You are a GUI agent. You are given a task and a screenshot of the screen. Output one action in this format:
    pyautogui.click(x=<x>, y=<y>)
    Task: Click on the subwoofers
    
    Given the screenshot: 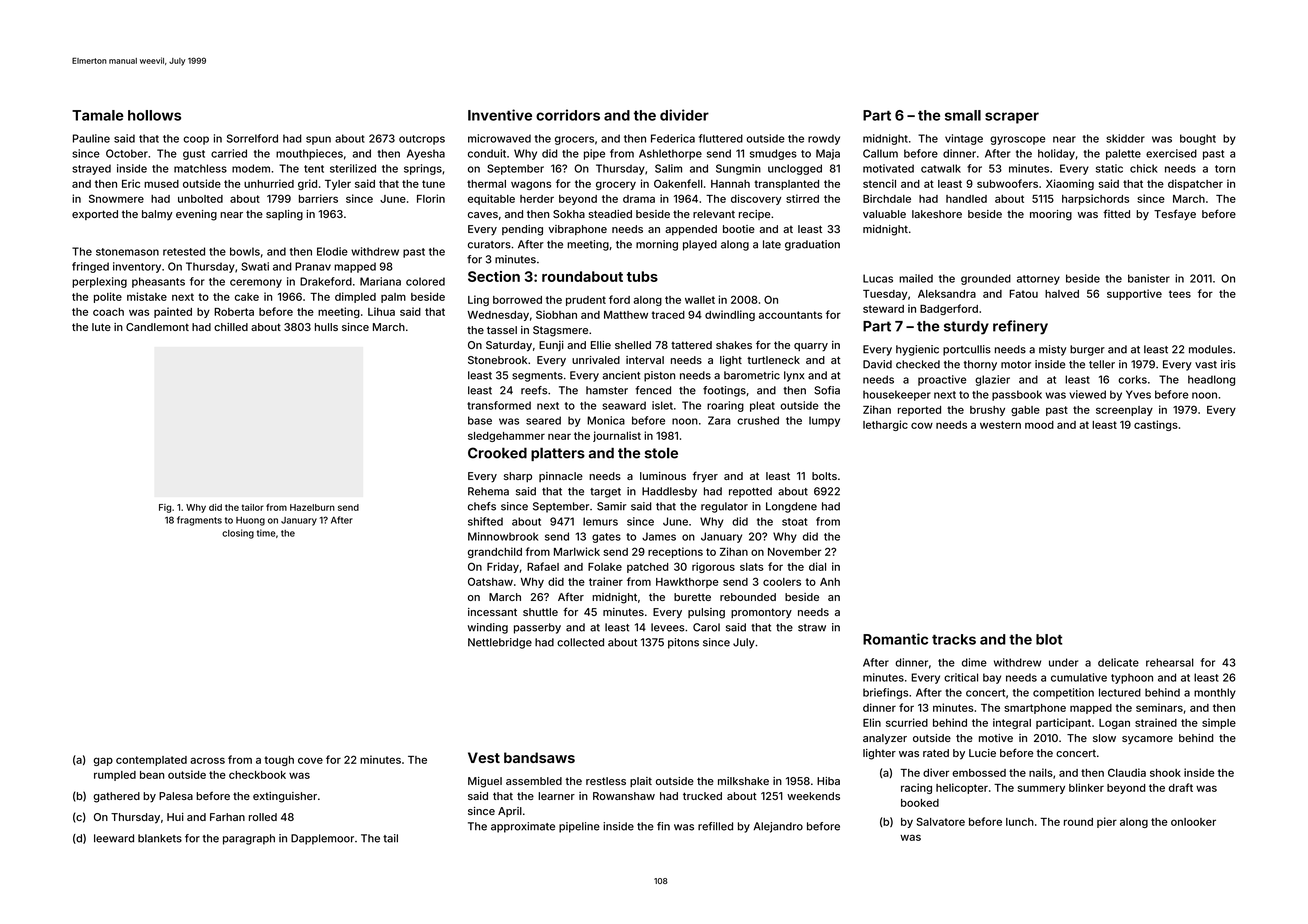 What is the action you would take?
    pyautogui.click(x=1007, y=183)
